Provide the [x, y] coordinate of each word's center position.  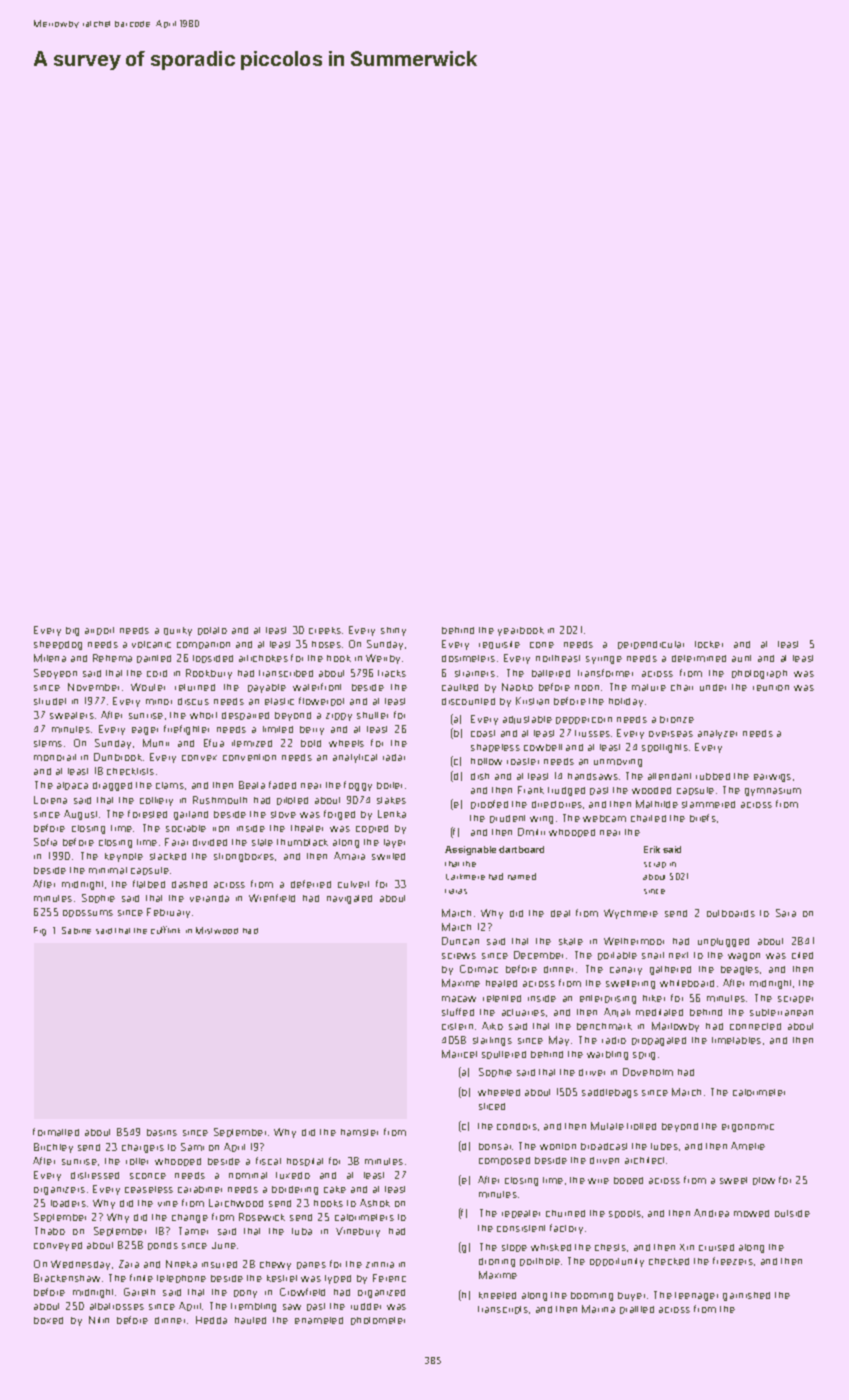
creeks [325, 630]
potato [212, 631]
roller [137, 1161]
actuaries [523, 1012]
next [678, 955]
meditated [659, 1012]
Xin [687, 1247]
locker [709, 644]
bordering [295, 1190]
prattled [637, 1310]
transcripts [503, 1310]
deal [560, 913]
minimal [108, 870]
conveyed [58, 1246]
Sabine [76, 930]
